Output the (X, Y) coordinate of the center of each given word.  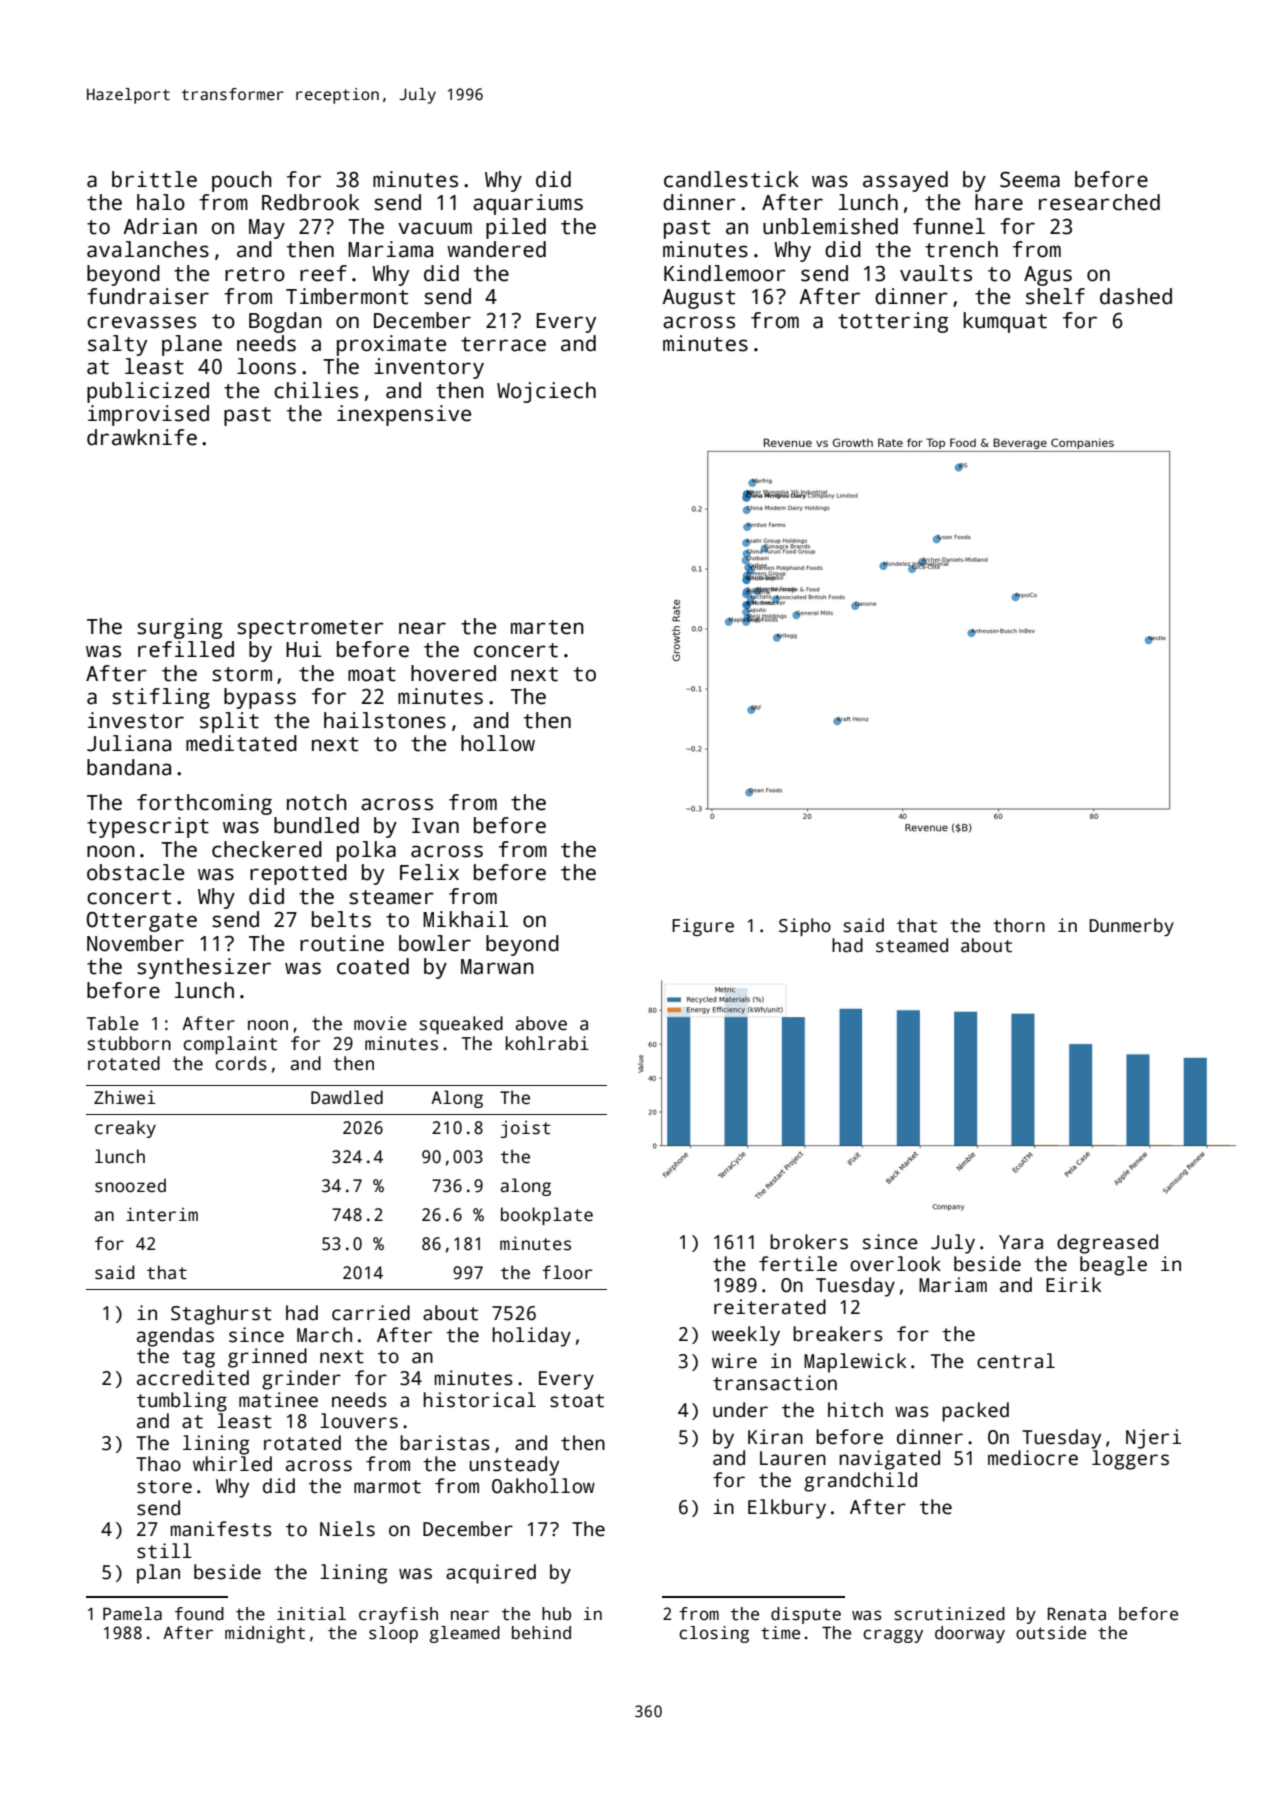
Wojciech (546, 392)
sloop (393, 1634)
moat (372, 674)
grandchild (860, 1482)
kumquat (1005, 322)
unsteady (514, 1466)
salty (117, 345)
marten (547, 627)
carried (371, 1313)
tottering (893, 322)
